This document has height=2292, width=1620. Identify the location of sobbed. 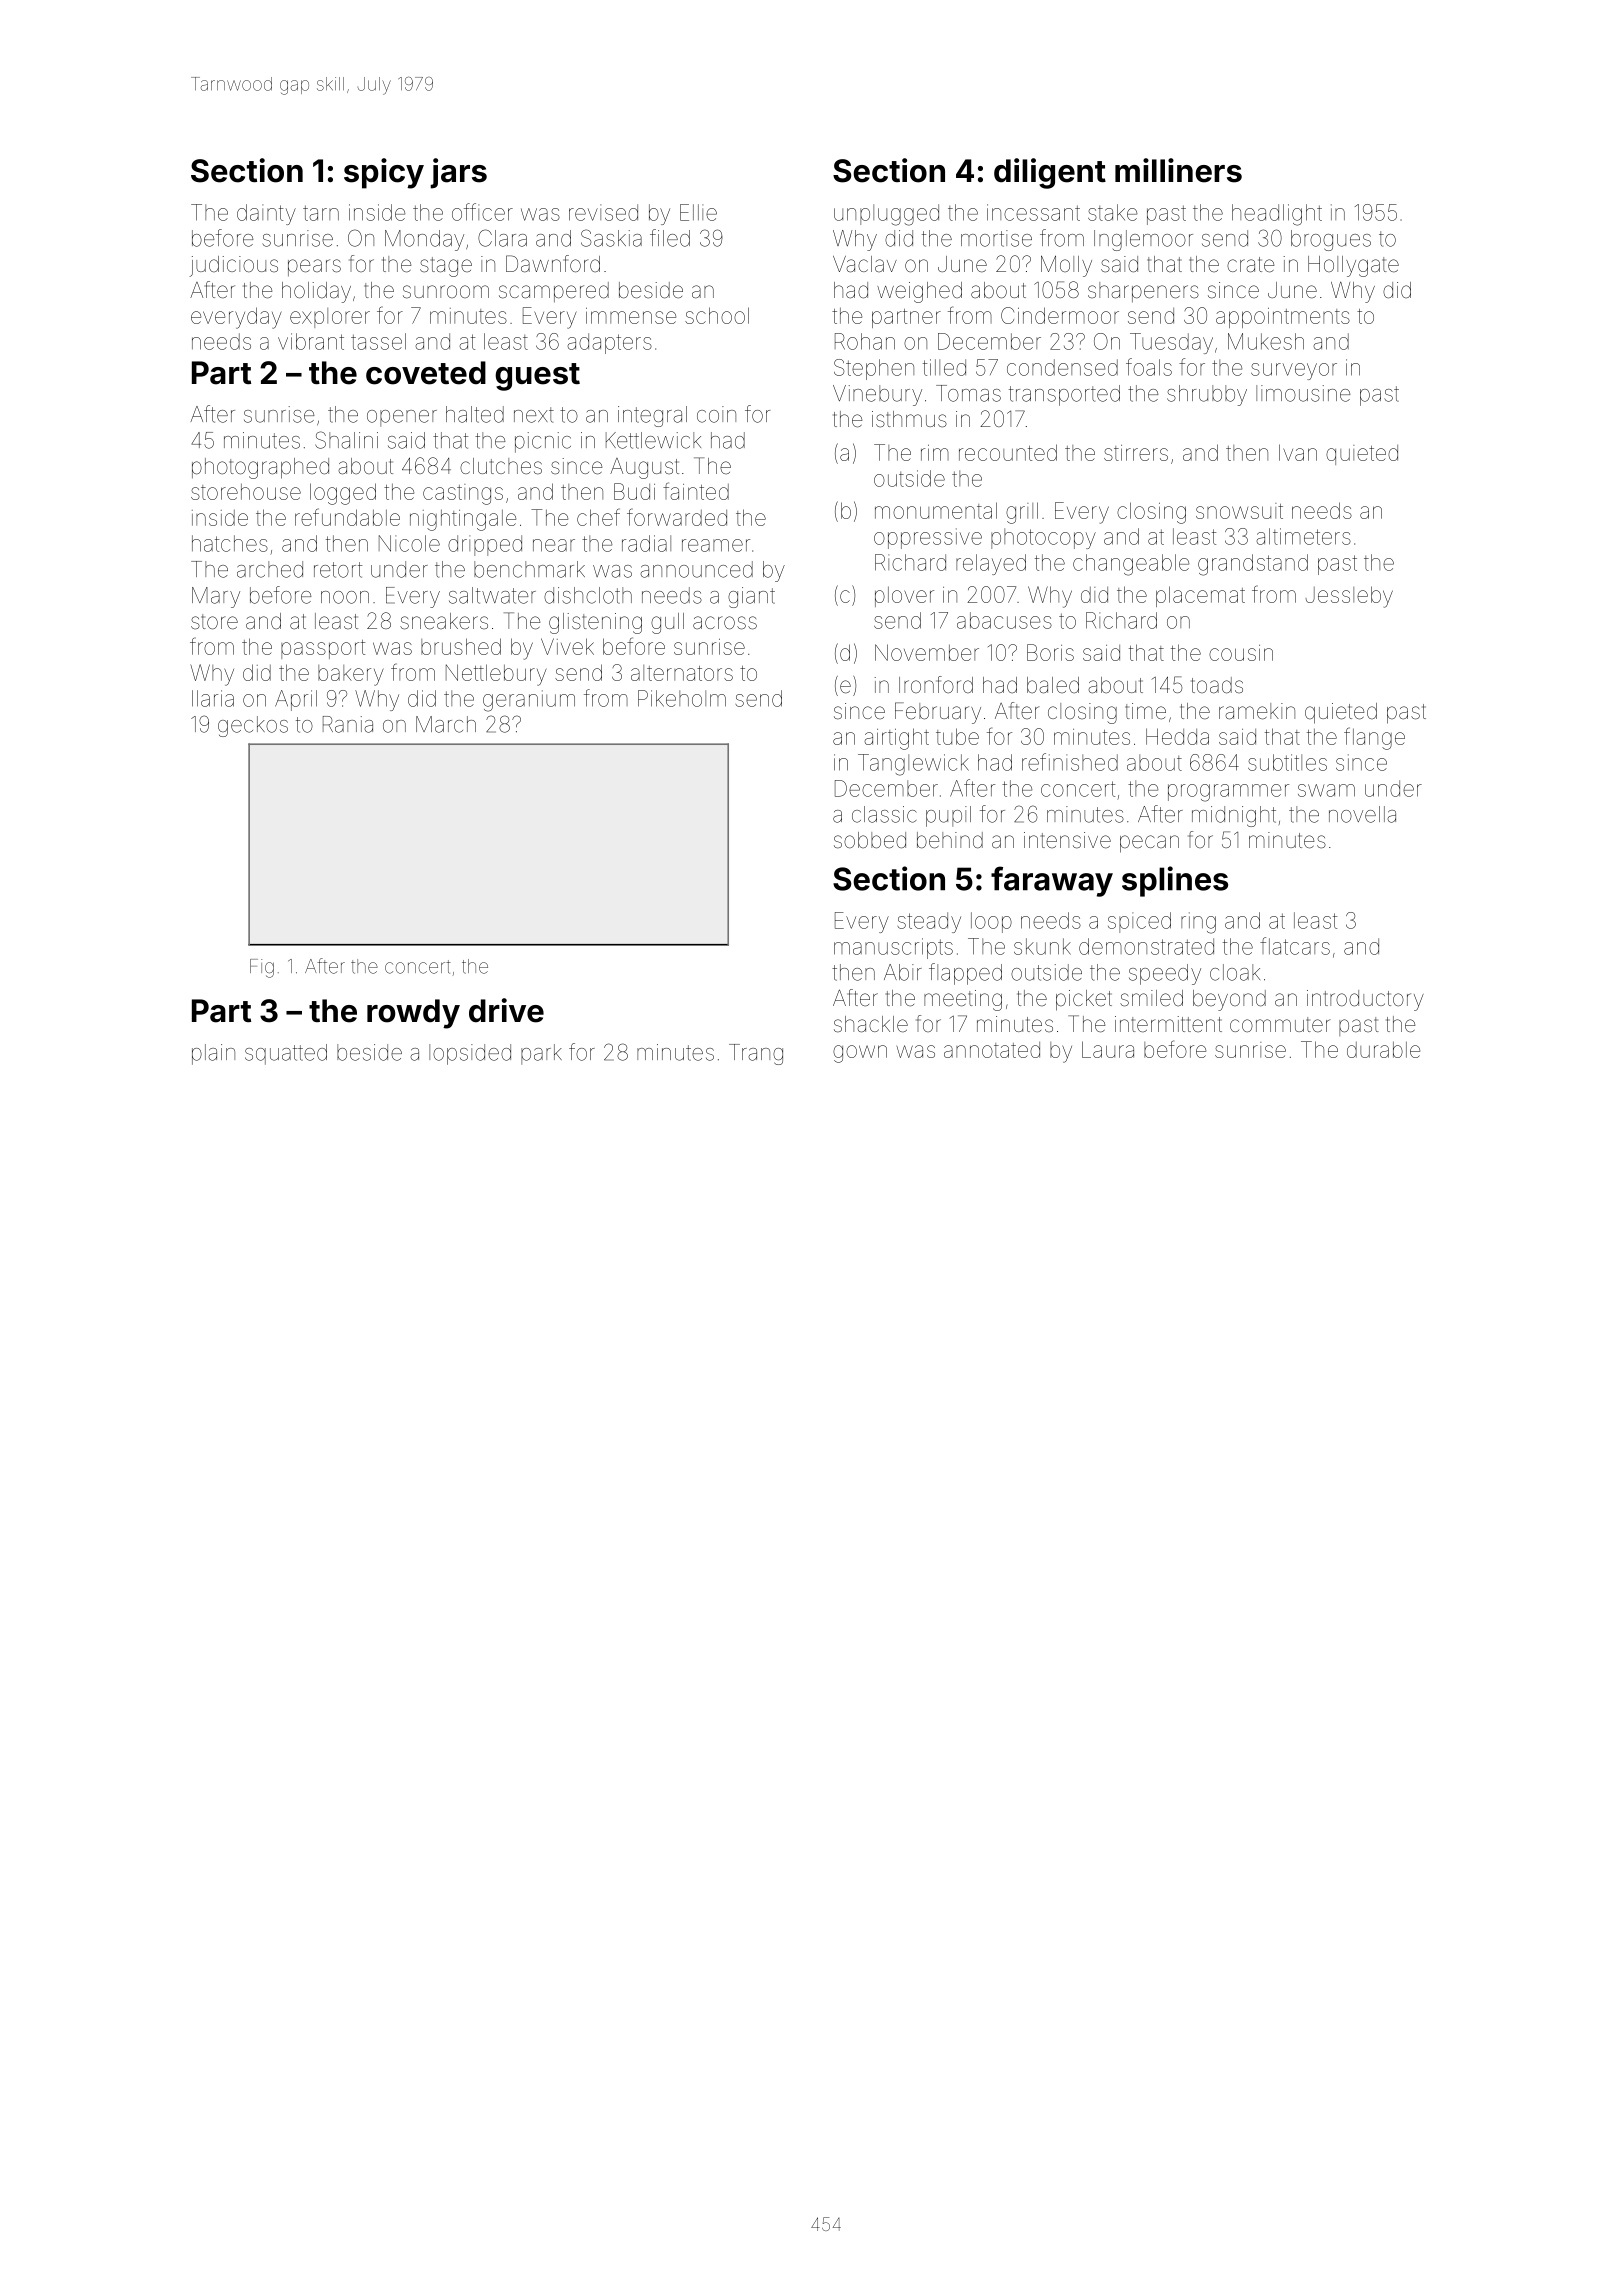
(870, 840).
